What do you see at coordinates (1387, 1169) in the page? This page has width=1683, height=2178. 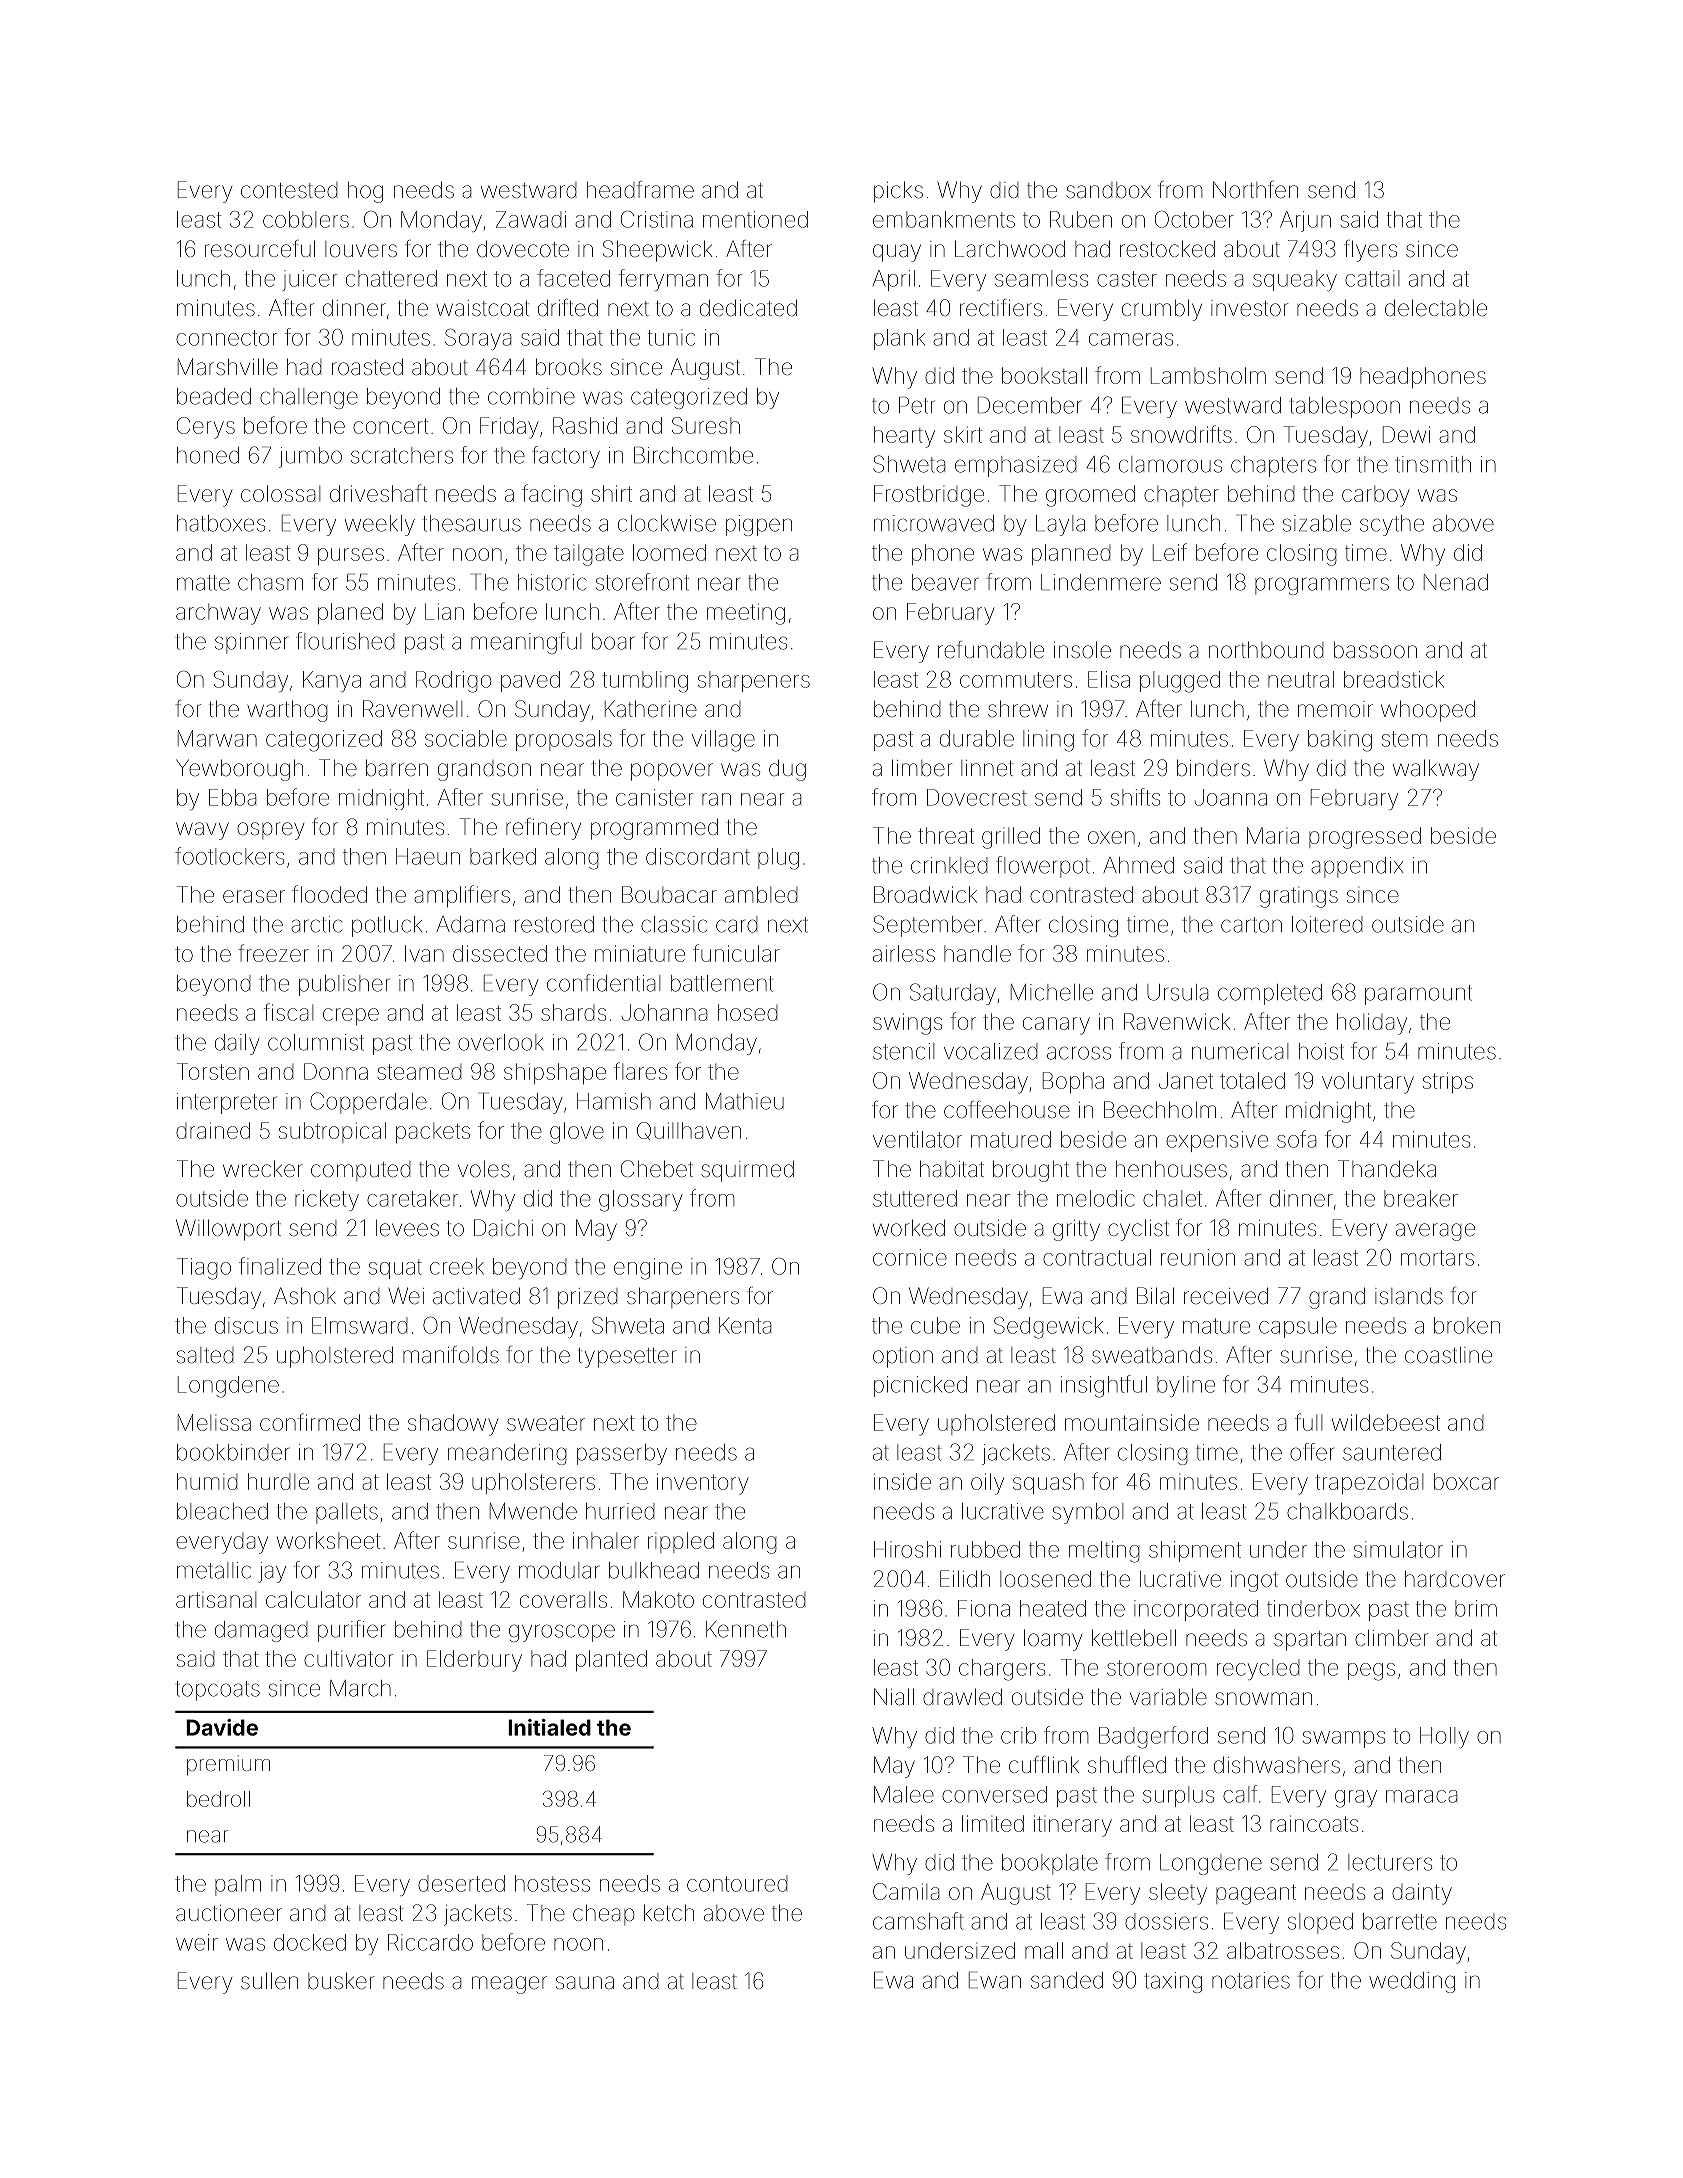 I see `Thandeka` at bounding box center [1387, 1169].
